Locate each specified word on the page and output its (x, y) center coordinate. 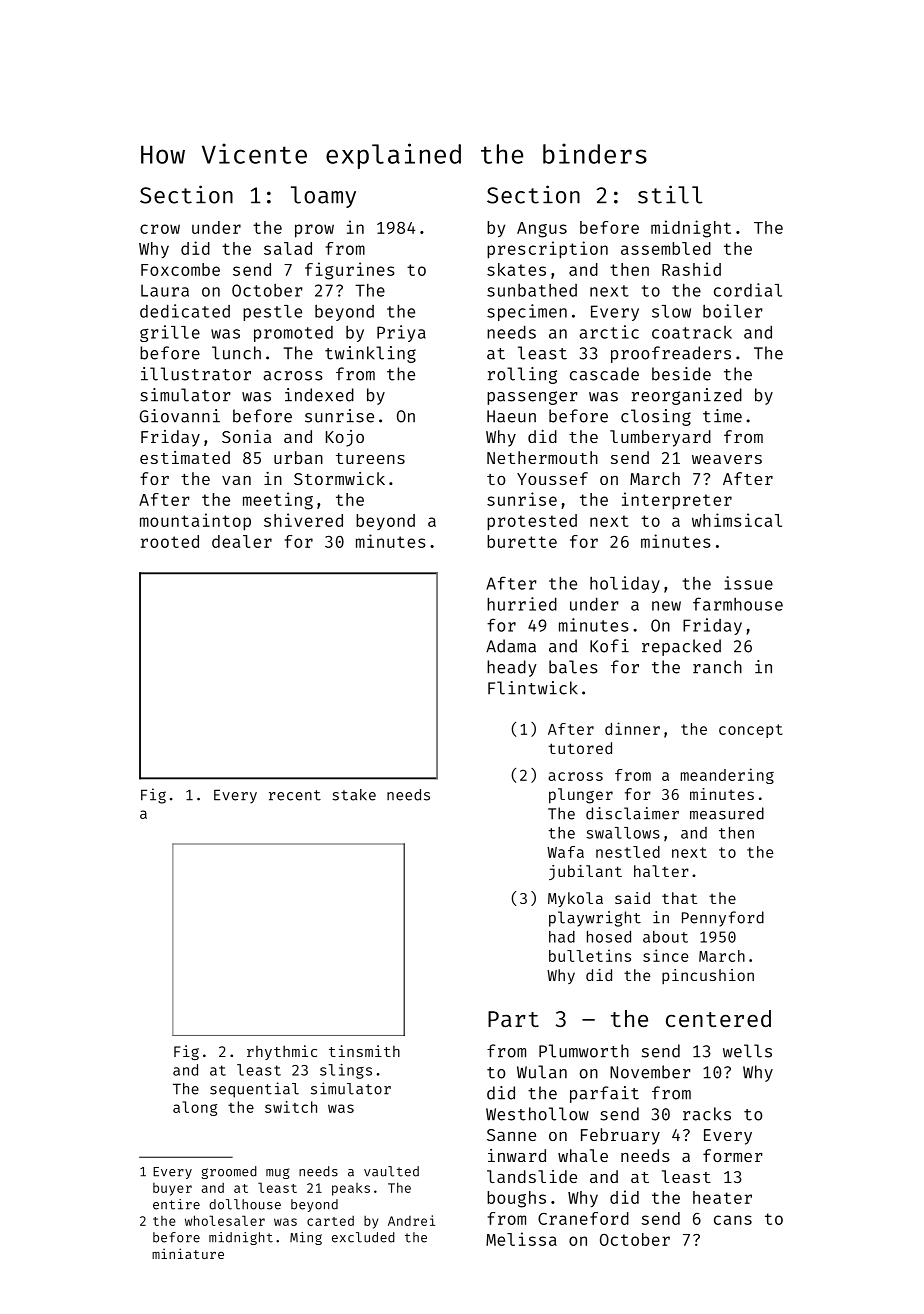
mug (277, 1173)
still (670, 194)
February (620, 1136)
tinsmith (364, 1051)
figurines (350, 271)
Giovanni (180, 416)
